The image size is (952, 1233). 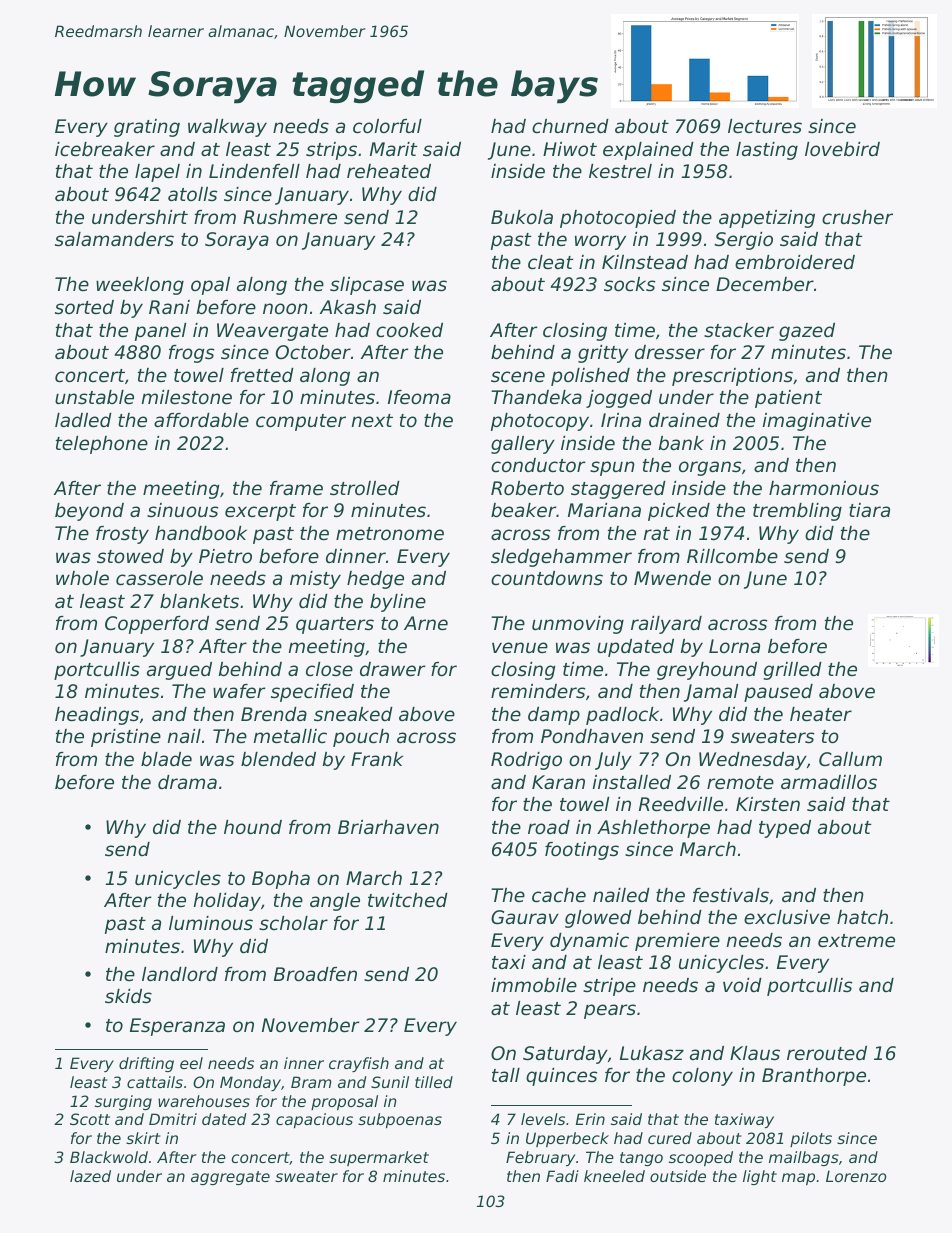 What do you see at coordinates (598, 919) in the document?
I see `glowed` at bounding box center [598, 919].
